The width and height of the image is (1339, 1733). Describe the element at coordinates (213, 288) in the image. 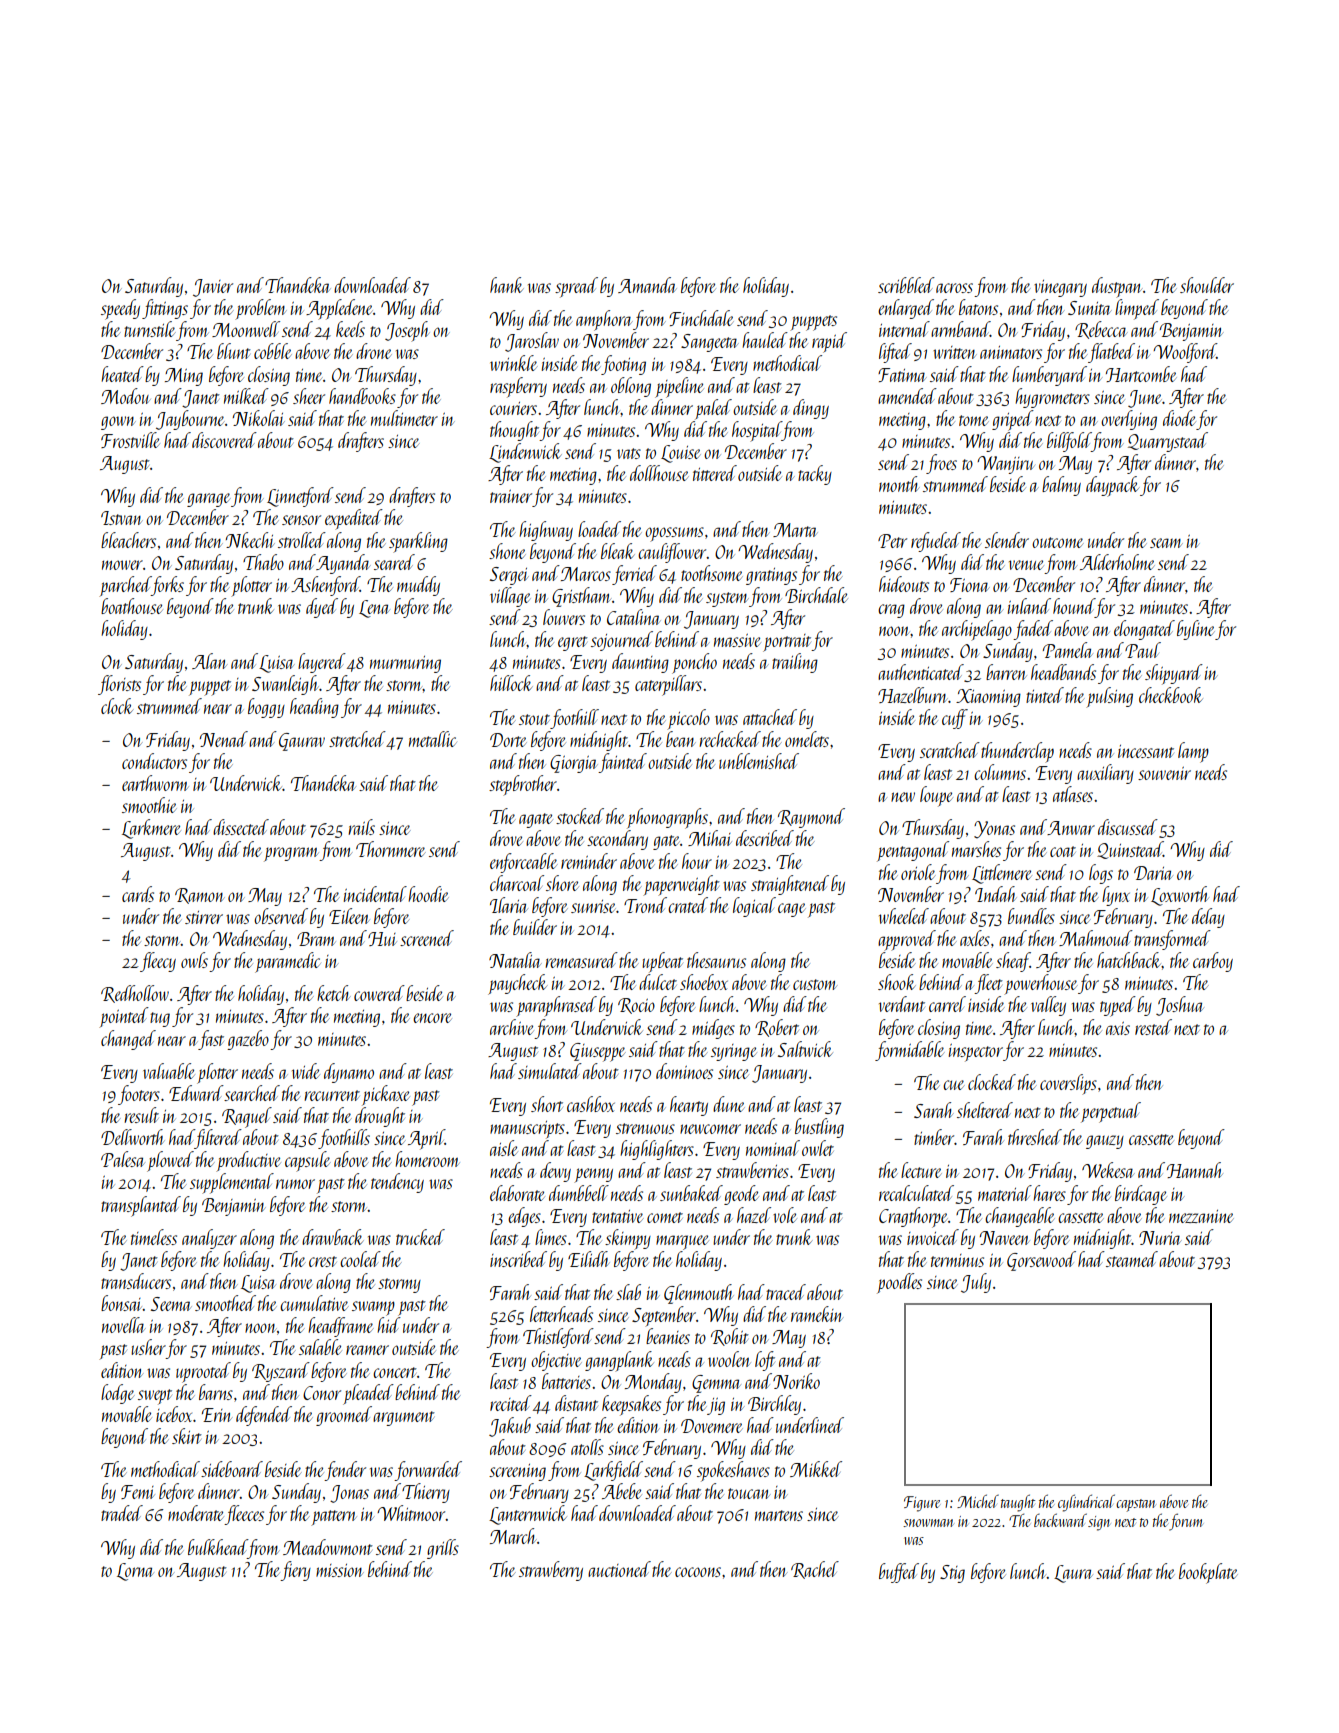

I see `Javier` at that location.
